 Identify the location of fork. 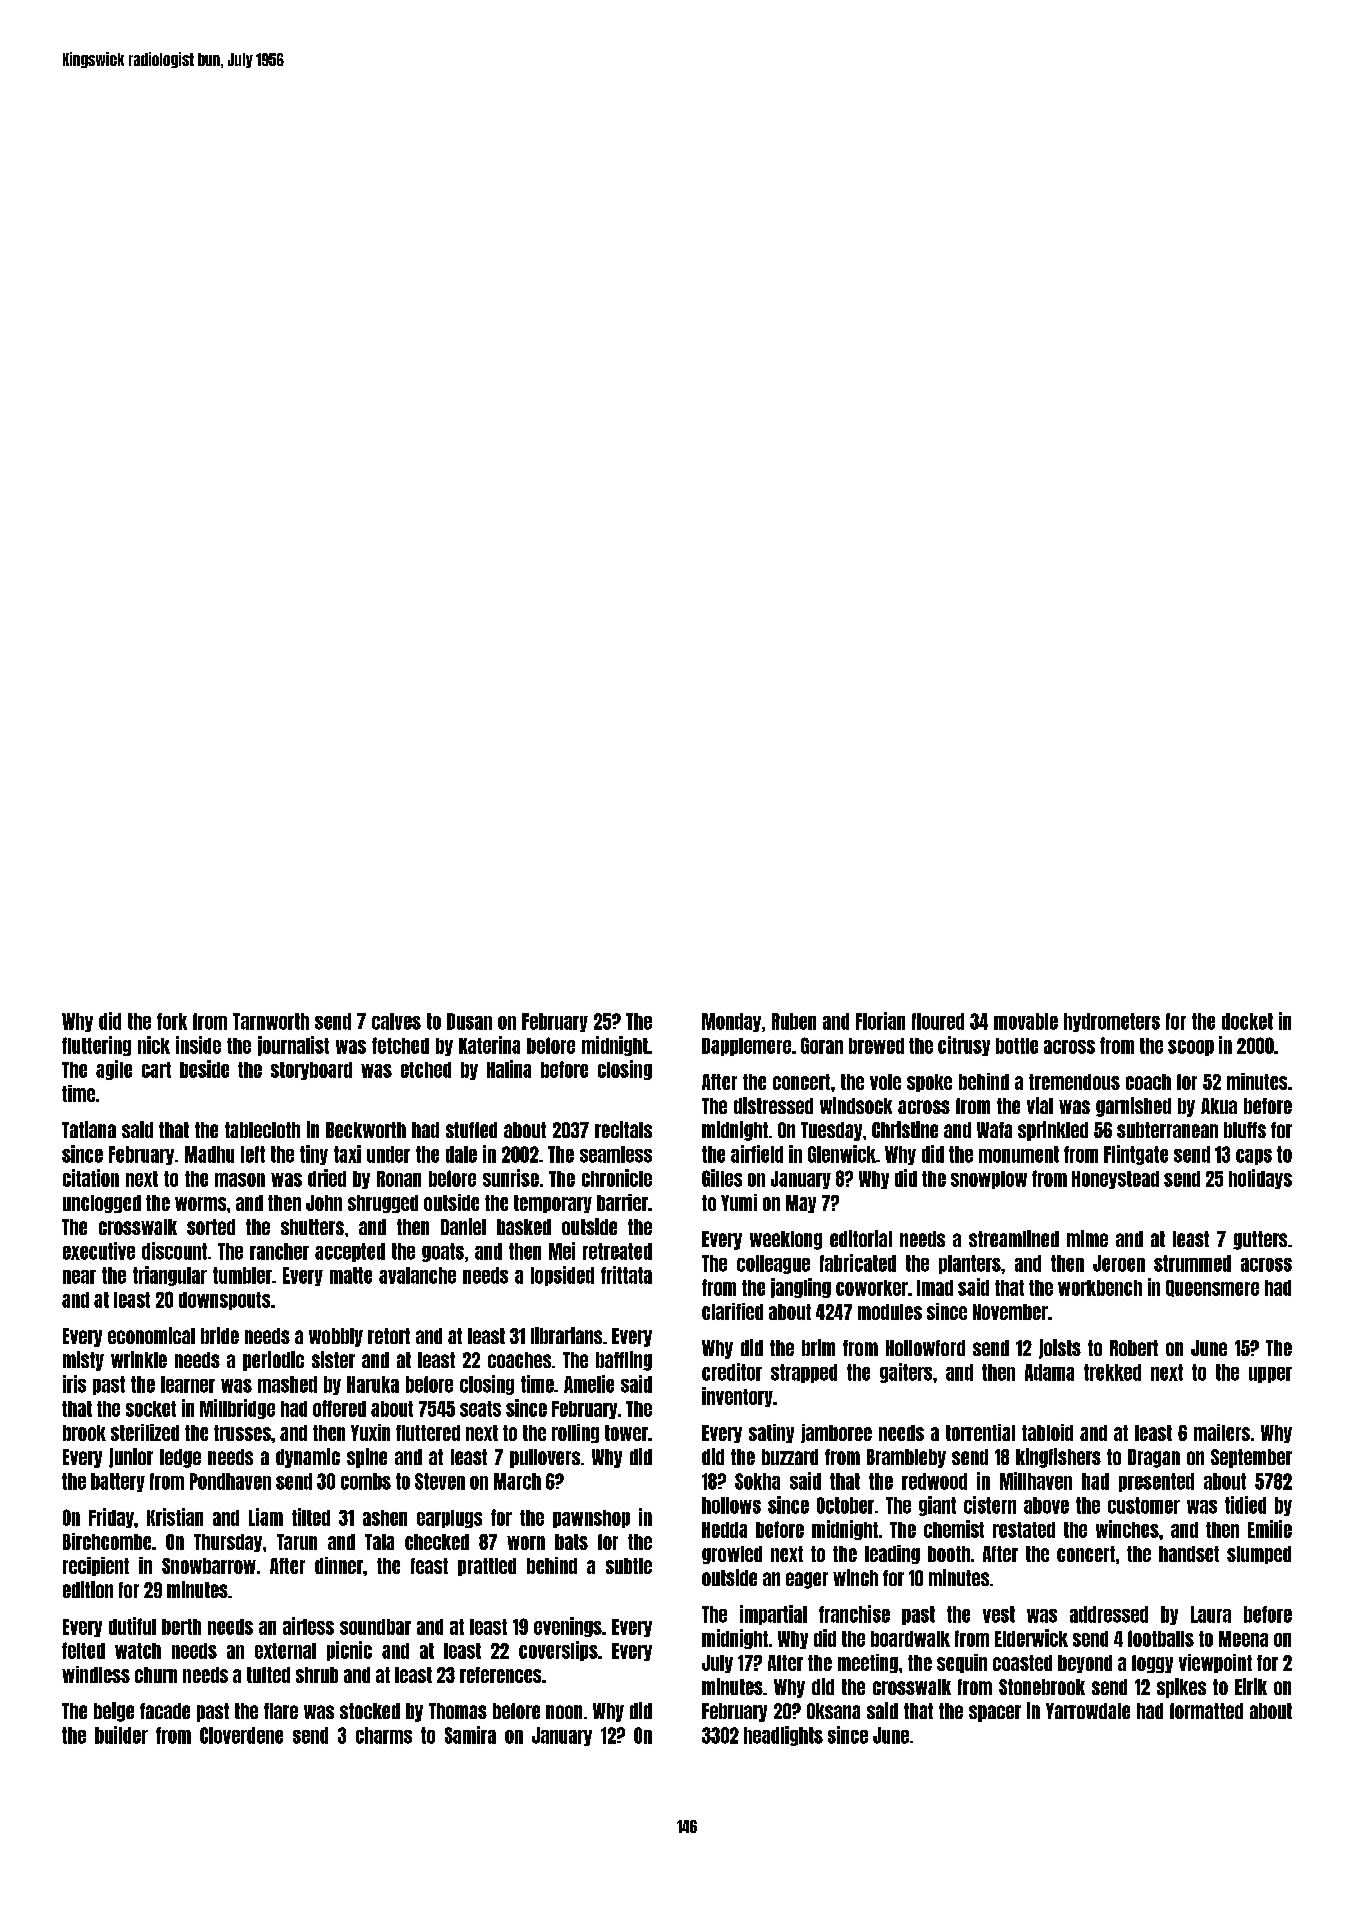
(172, 1021).
